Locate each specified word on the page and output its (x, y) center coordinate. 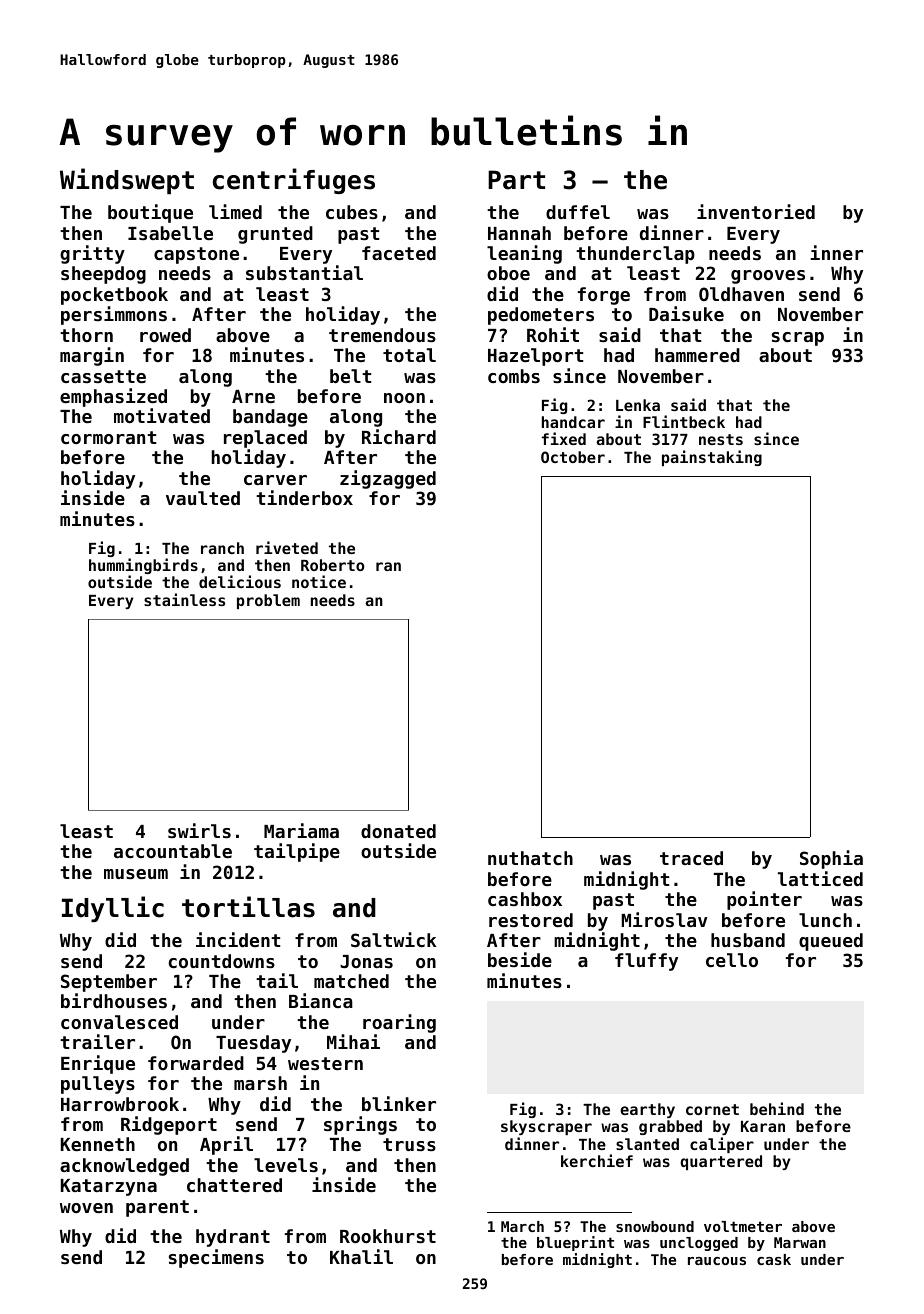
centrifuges (294, 181)
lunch (825, 920)
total (409, 355)
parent (157, 1208)
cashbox (525, 899)
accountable (173, 851)
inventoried (756, 211)
